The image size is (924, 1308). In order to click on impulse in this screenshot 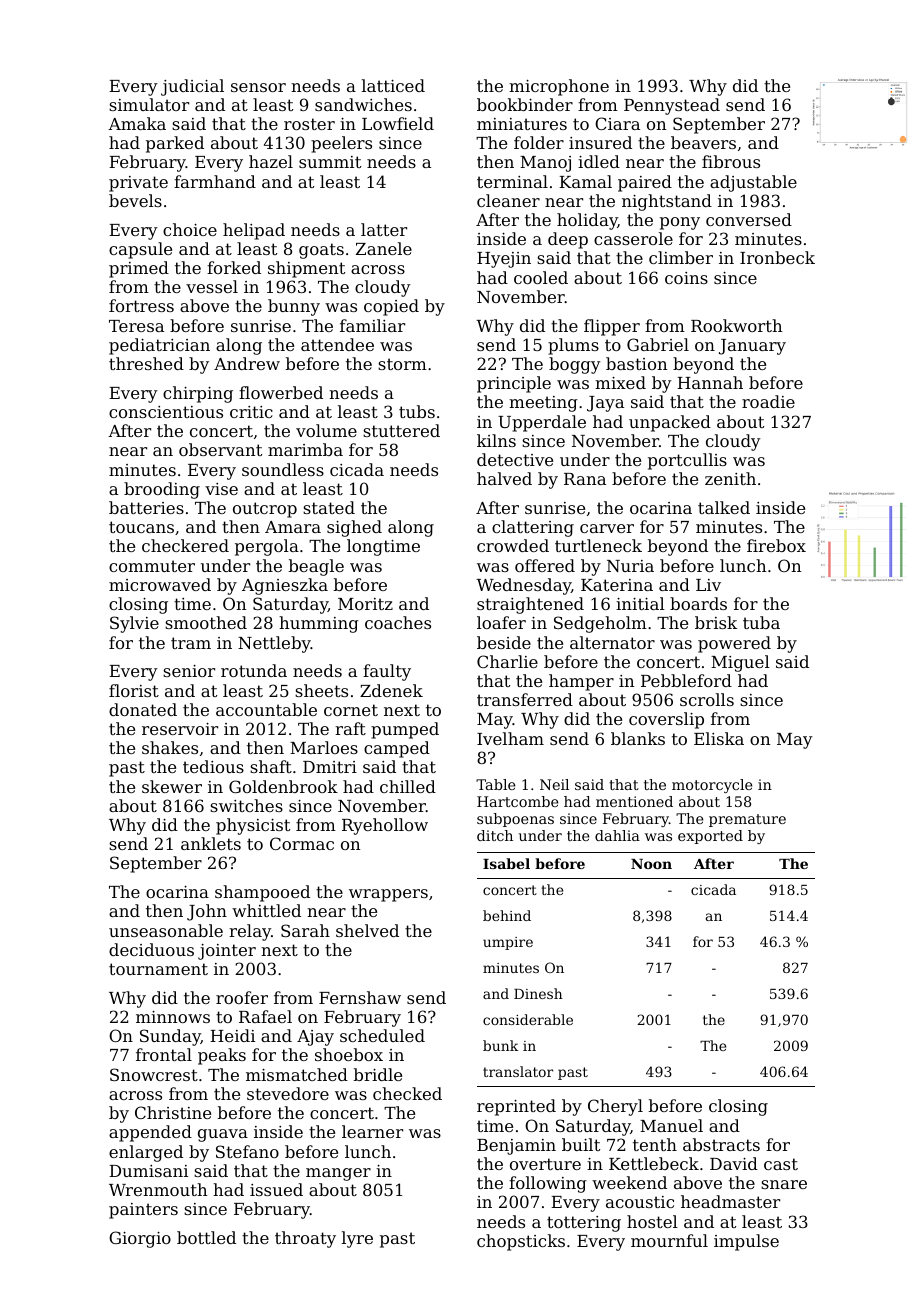, I will do `click(746, 1242)`.
